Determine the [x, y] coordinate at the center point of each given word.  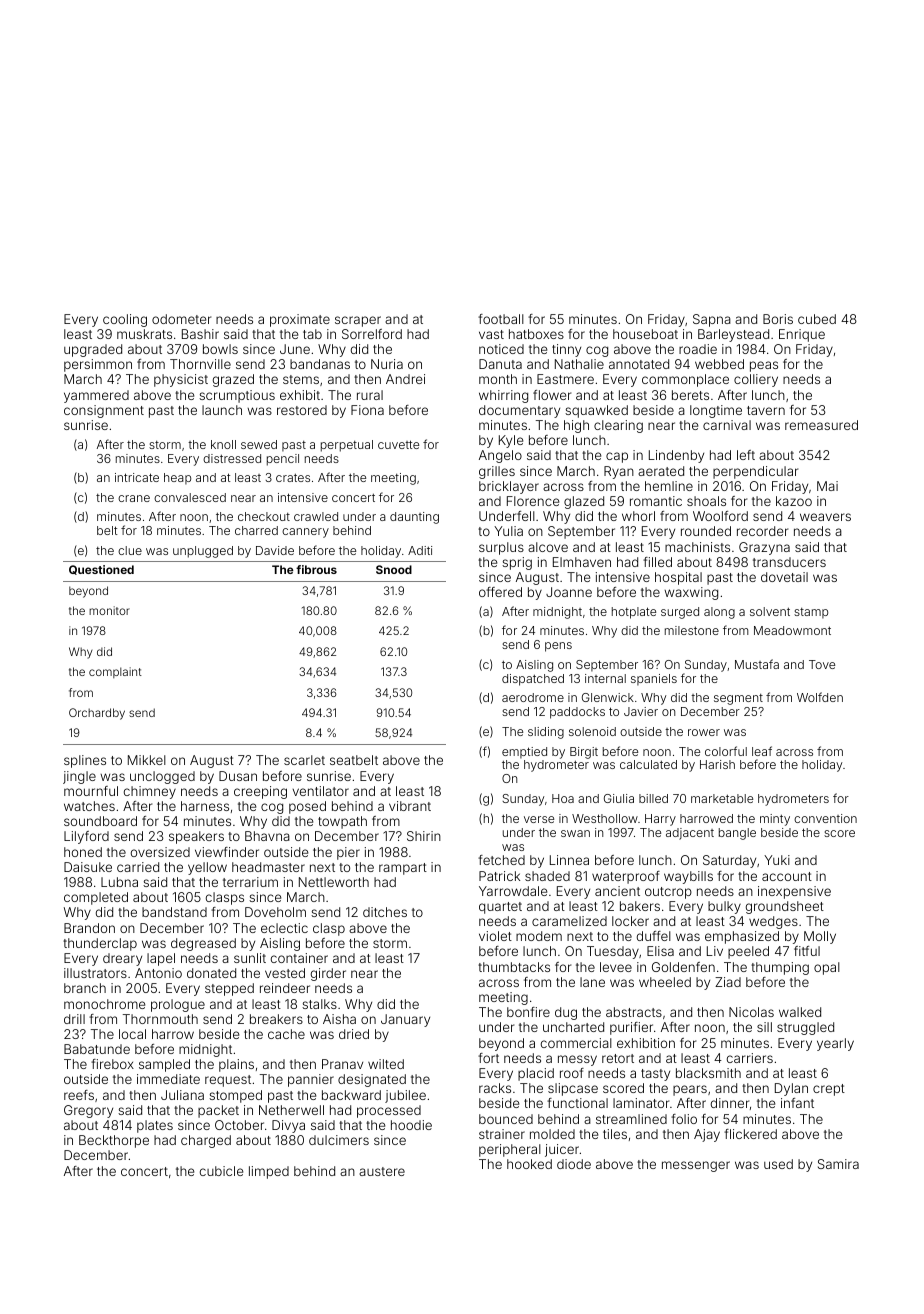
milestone [692, 630]
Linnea [569, 860]
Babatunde [97, 1049]
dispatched [533, 680]
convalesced [190, 497]
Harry [660, 820]
